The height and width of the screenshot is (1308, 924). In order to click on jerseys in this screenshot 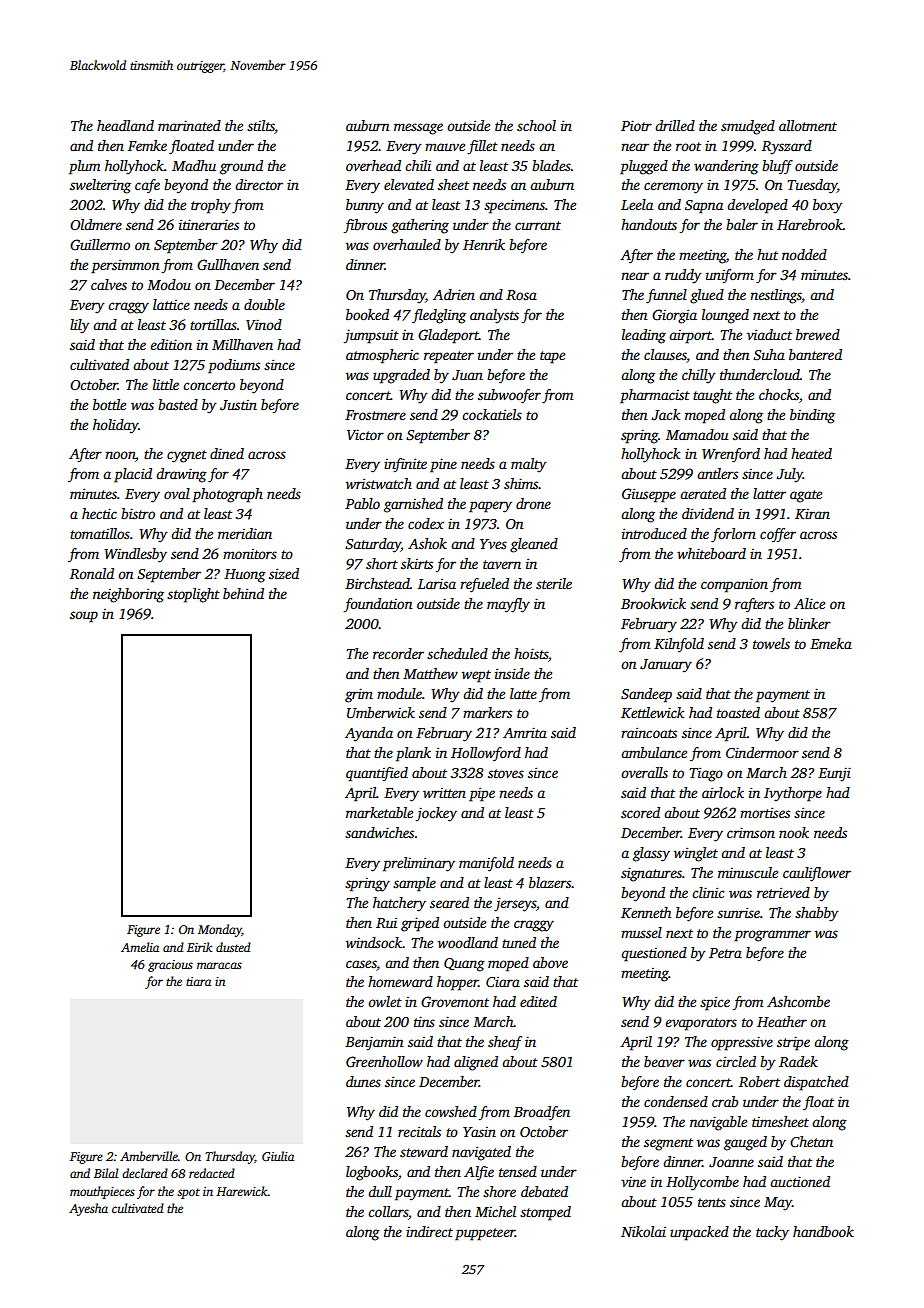, I will do `click(515, 904)`.
